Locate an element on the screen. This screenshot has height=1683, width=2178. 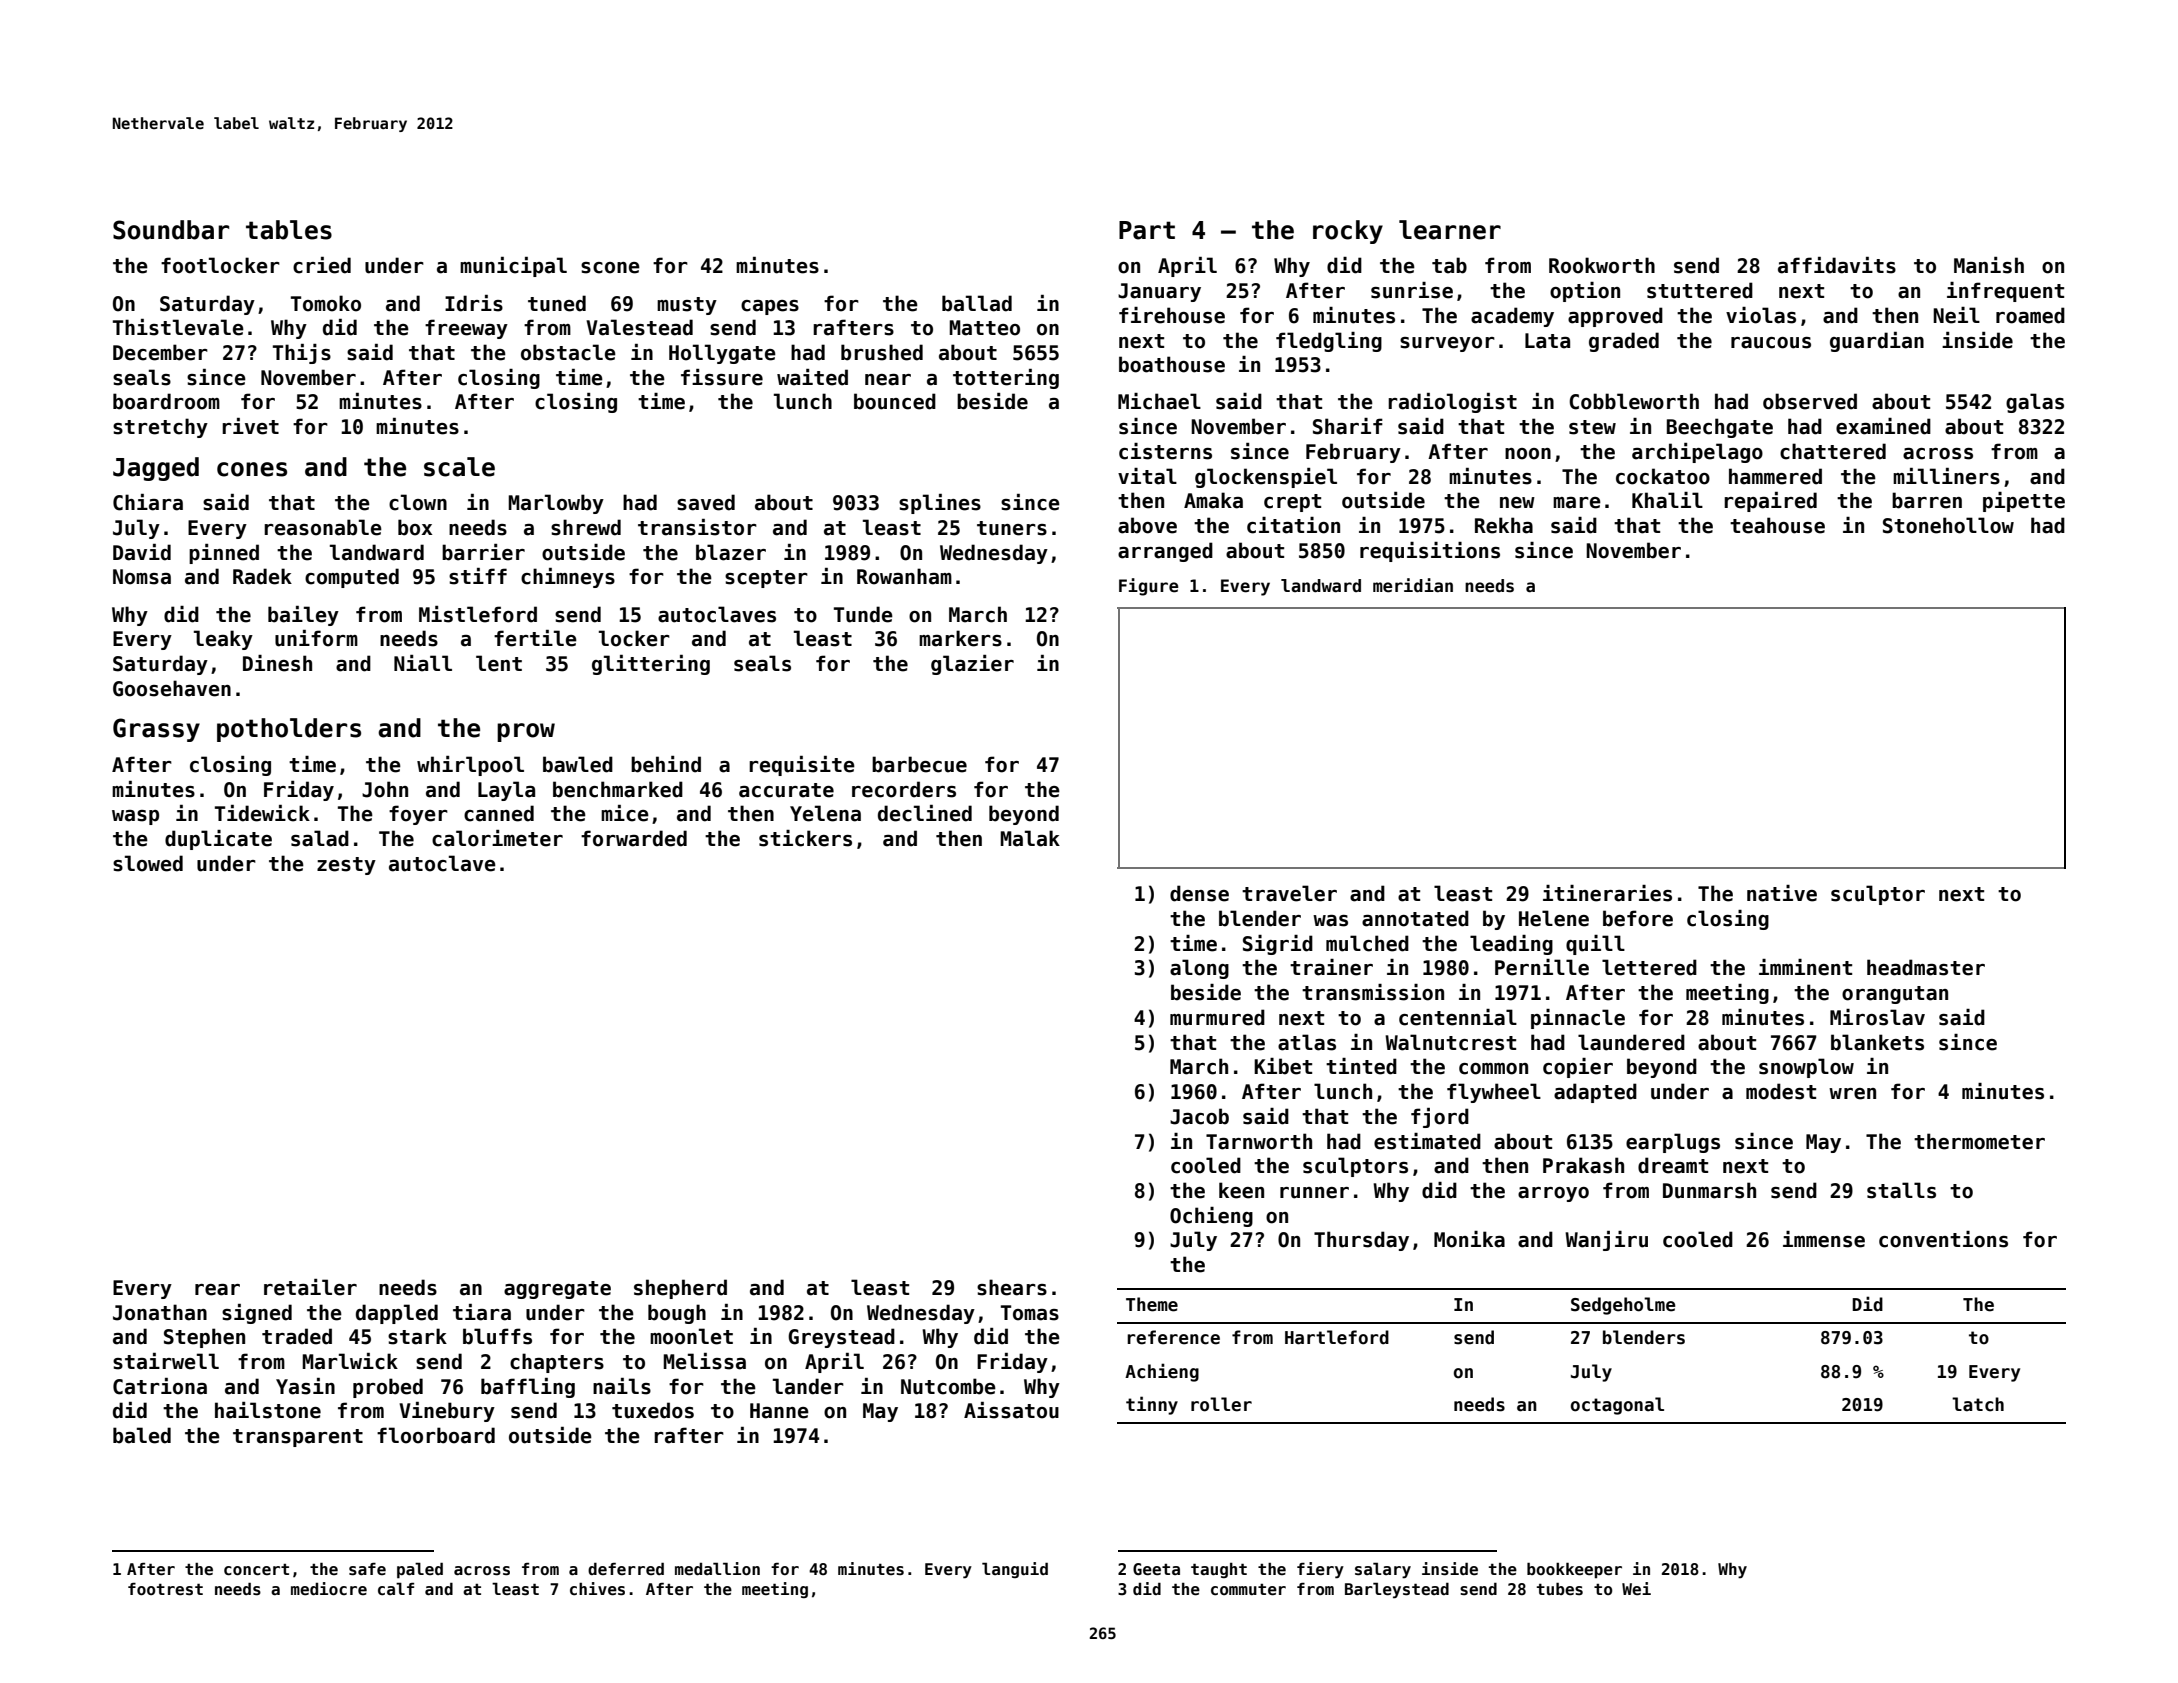
slowed is located at coordinates (148, 863).
